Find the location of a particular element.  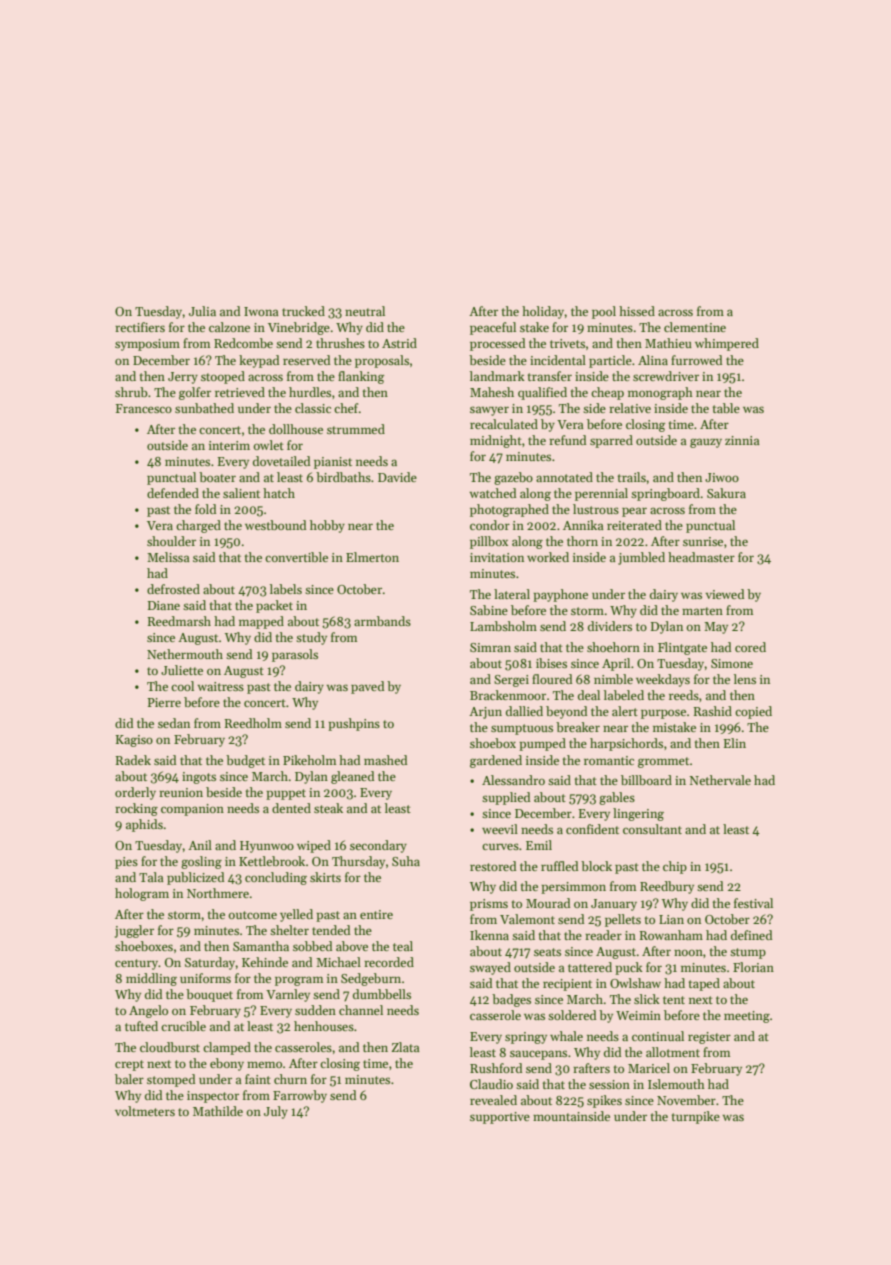

Mahesh is located at coordinates (492, 392).
